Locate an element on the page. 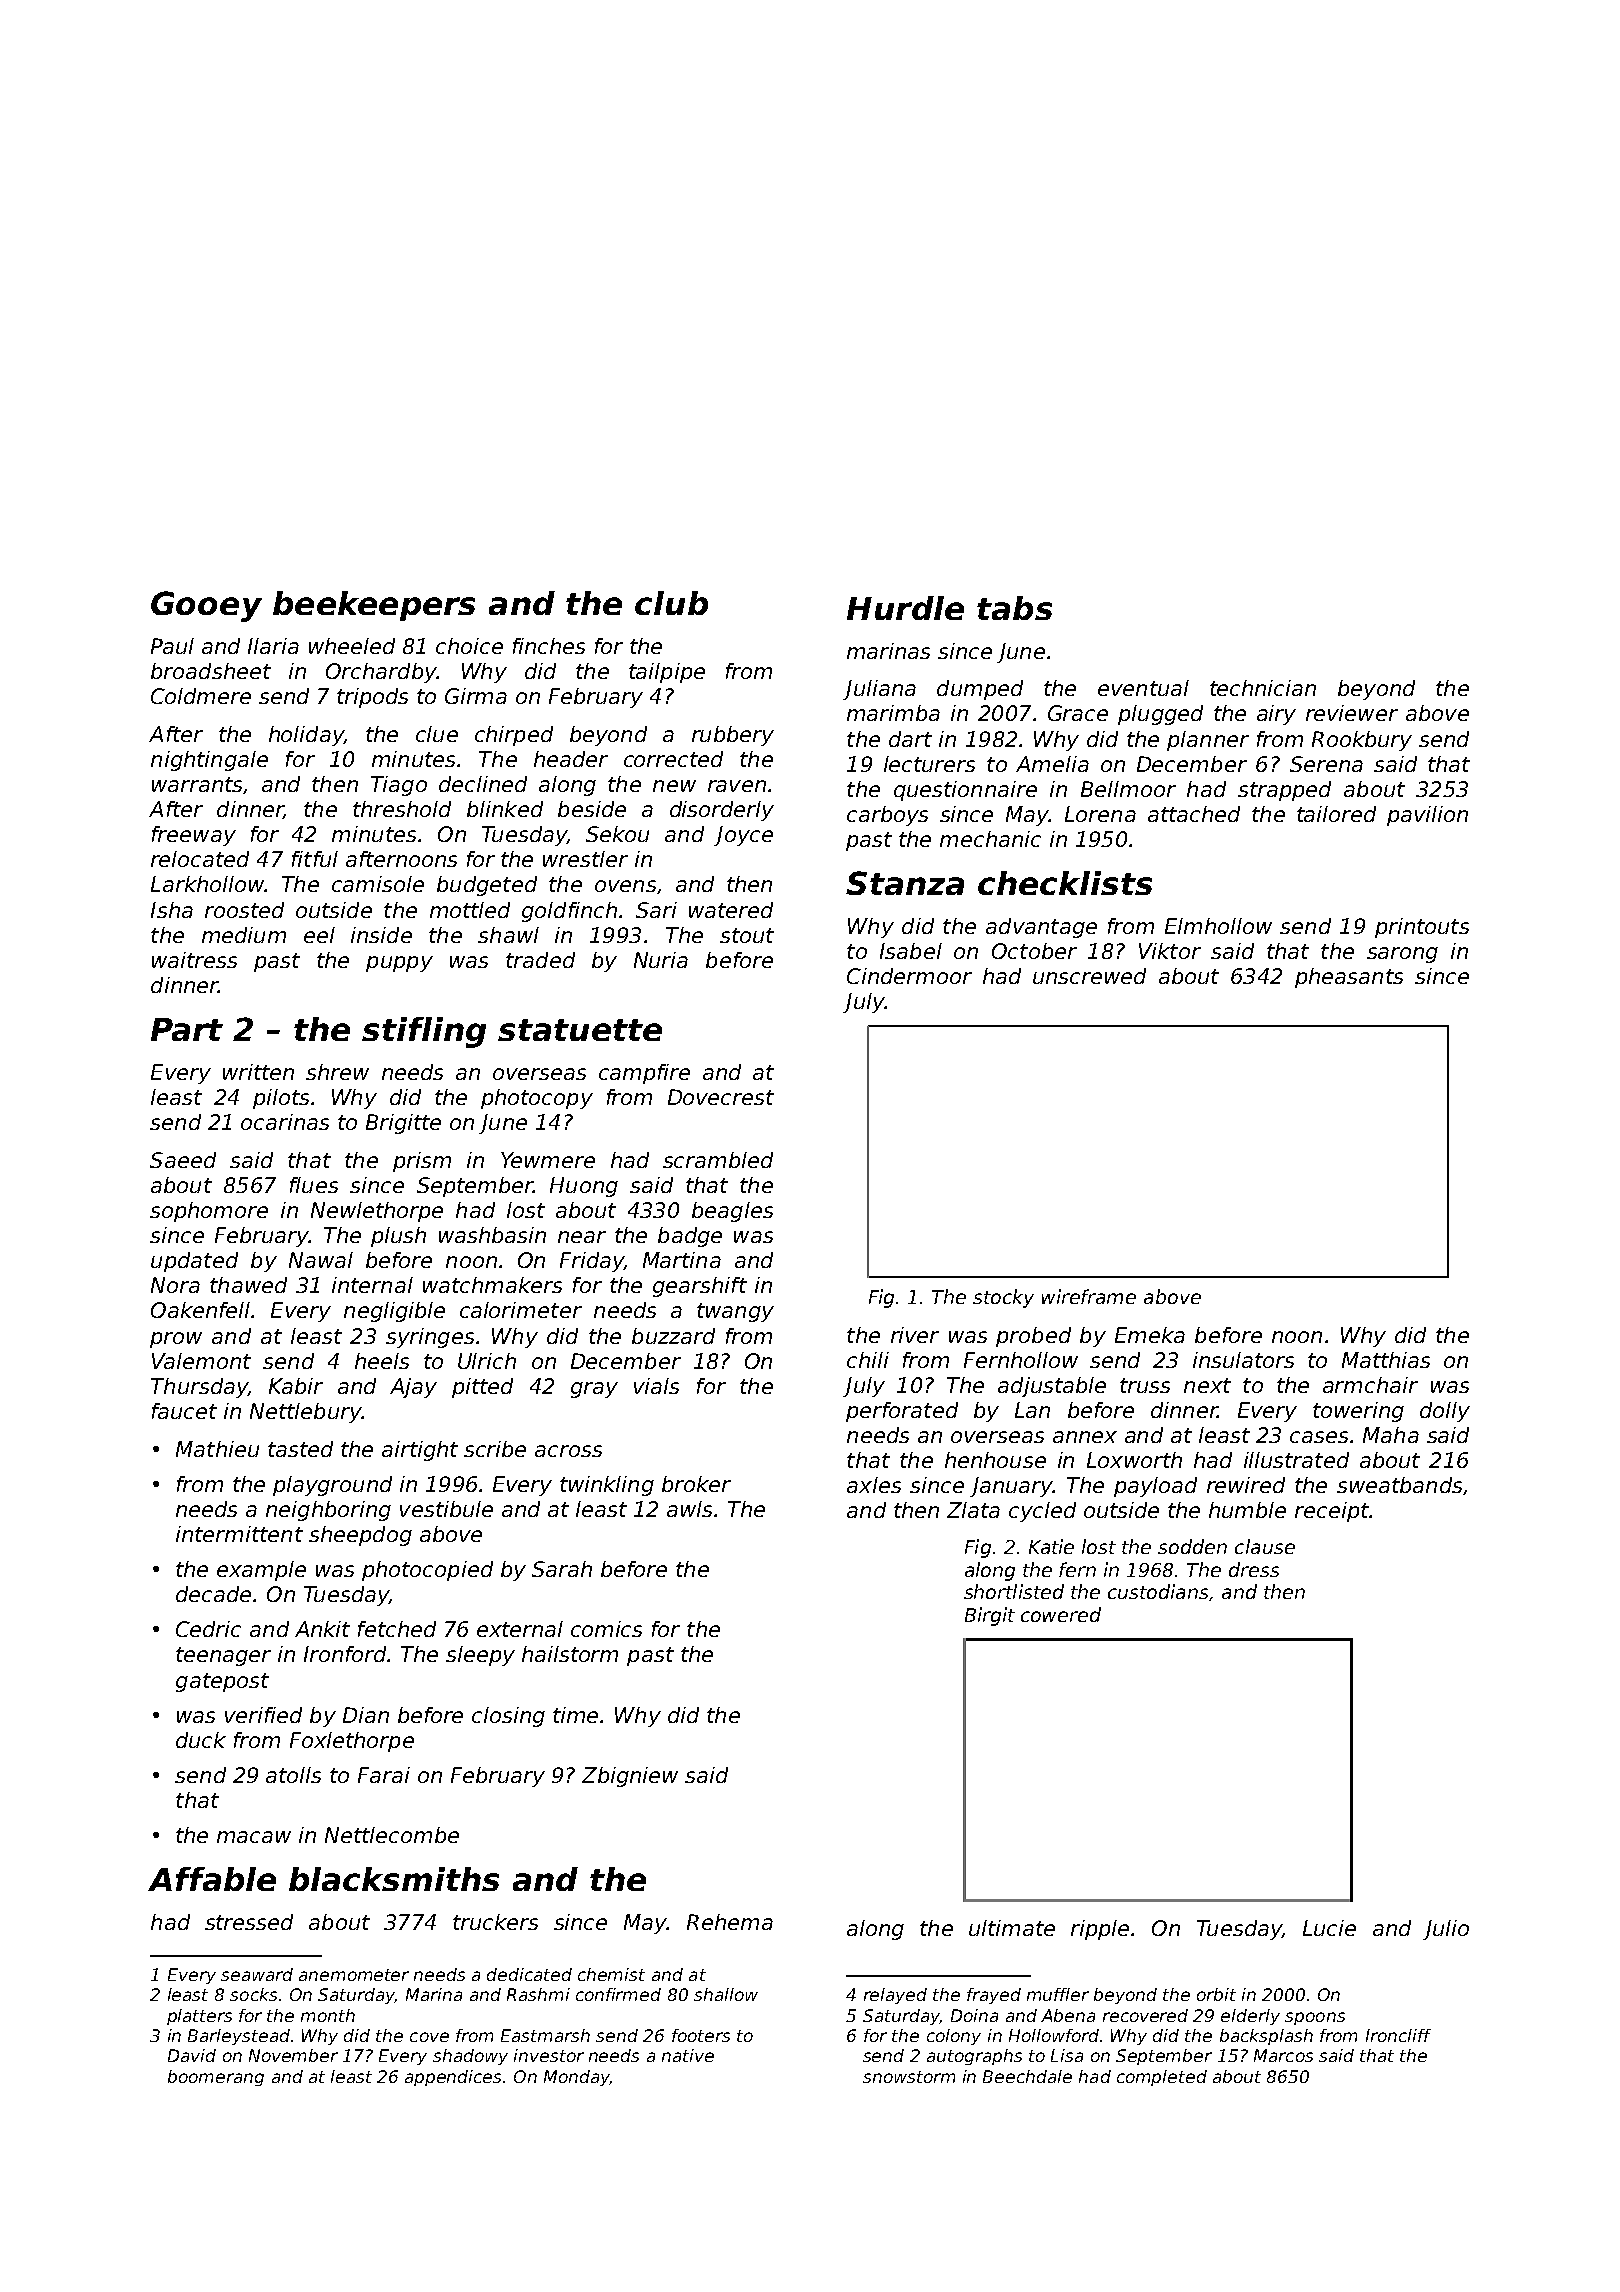  Rookbury is located at coordinates (1362, 741).
